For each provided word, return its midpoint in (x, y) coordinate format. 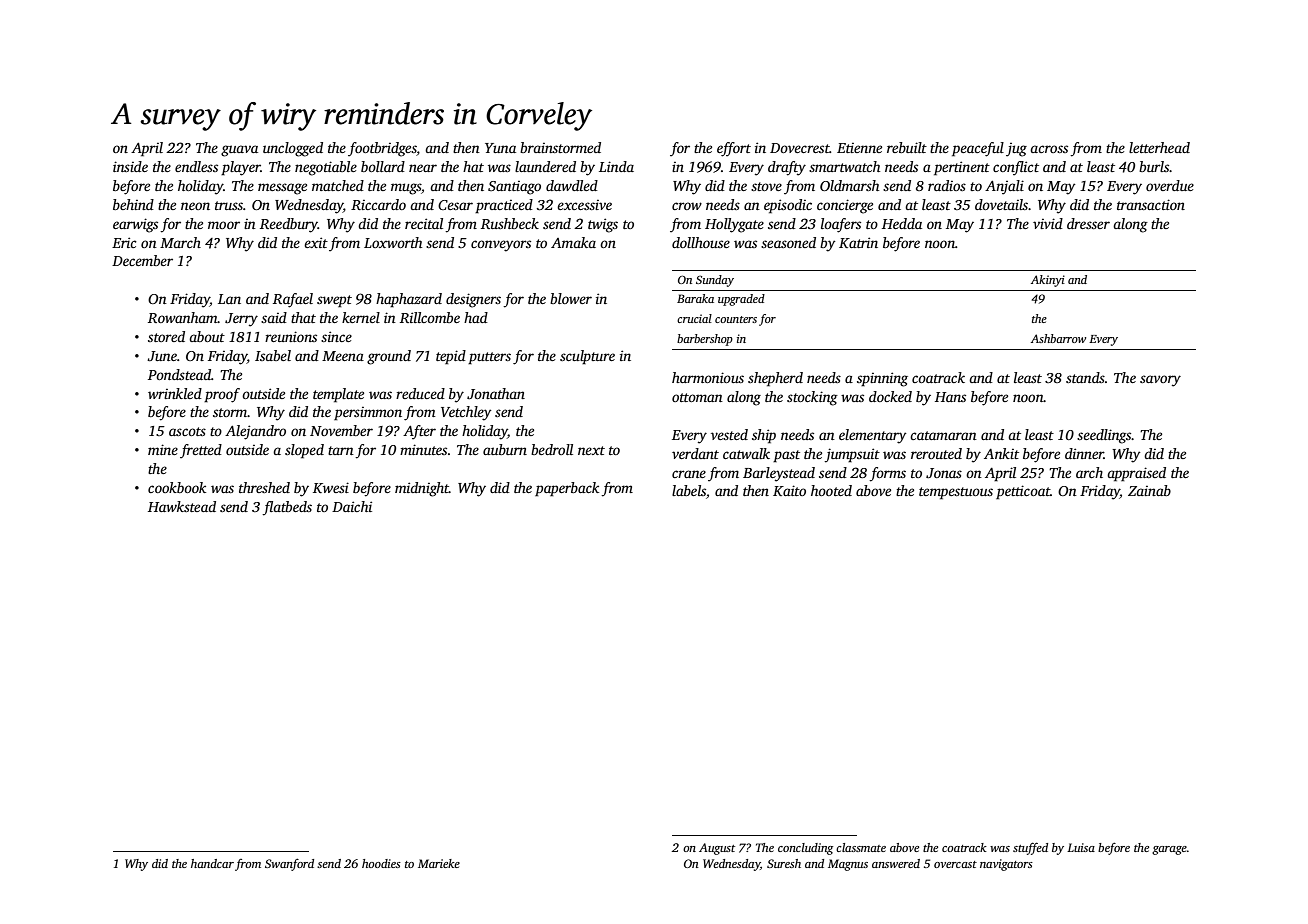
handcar (212, 863)
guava (239, 151)
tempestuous (956, 493)
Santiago (514, 188)
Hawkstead (182, 506)
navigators (1006, 865)
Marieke (439, 863)
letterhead (1159, 147)
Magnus (848, 865)
